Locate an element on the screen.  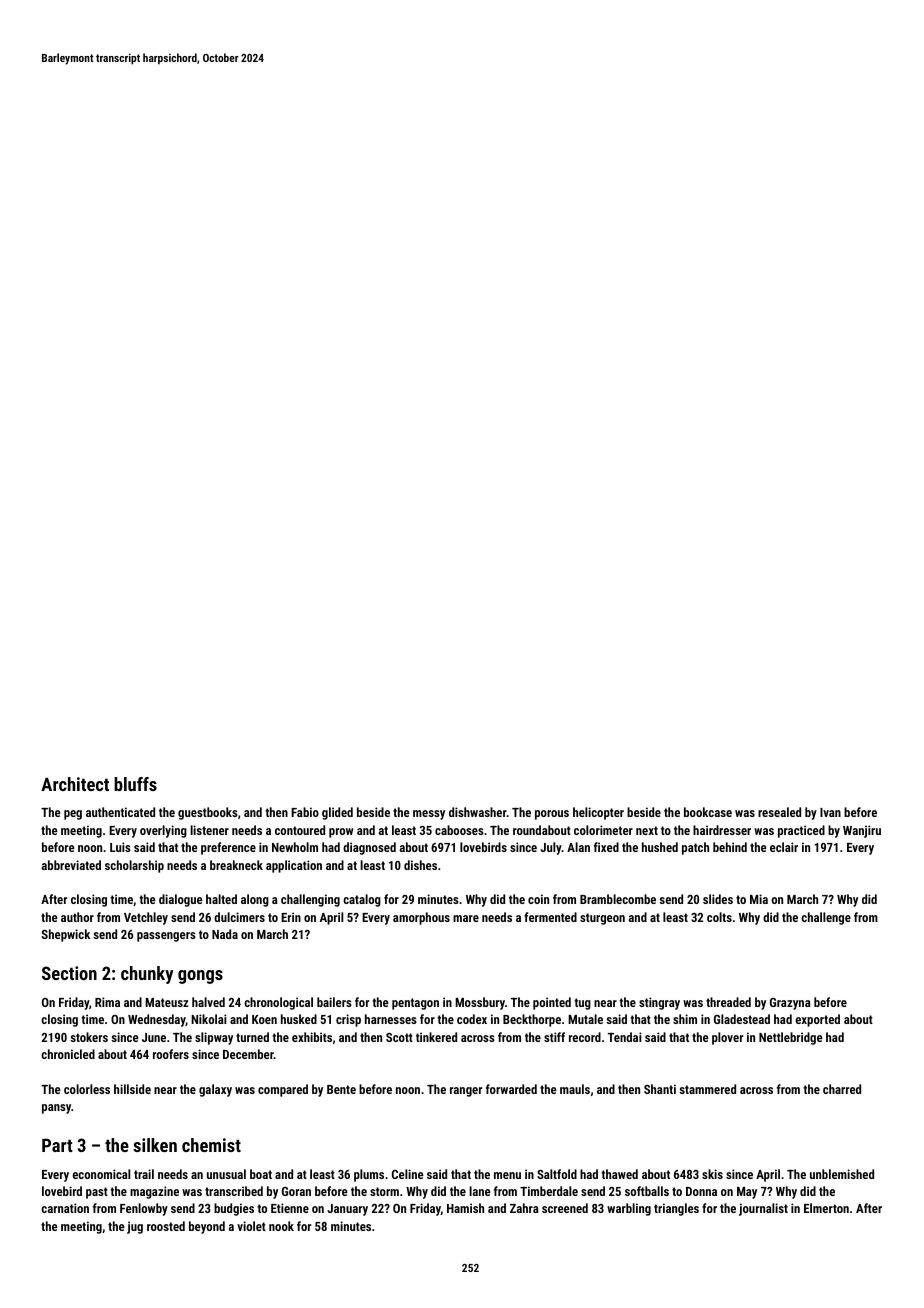
chronicled is located at coordinates (68, 1054).
